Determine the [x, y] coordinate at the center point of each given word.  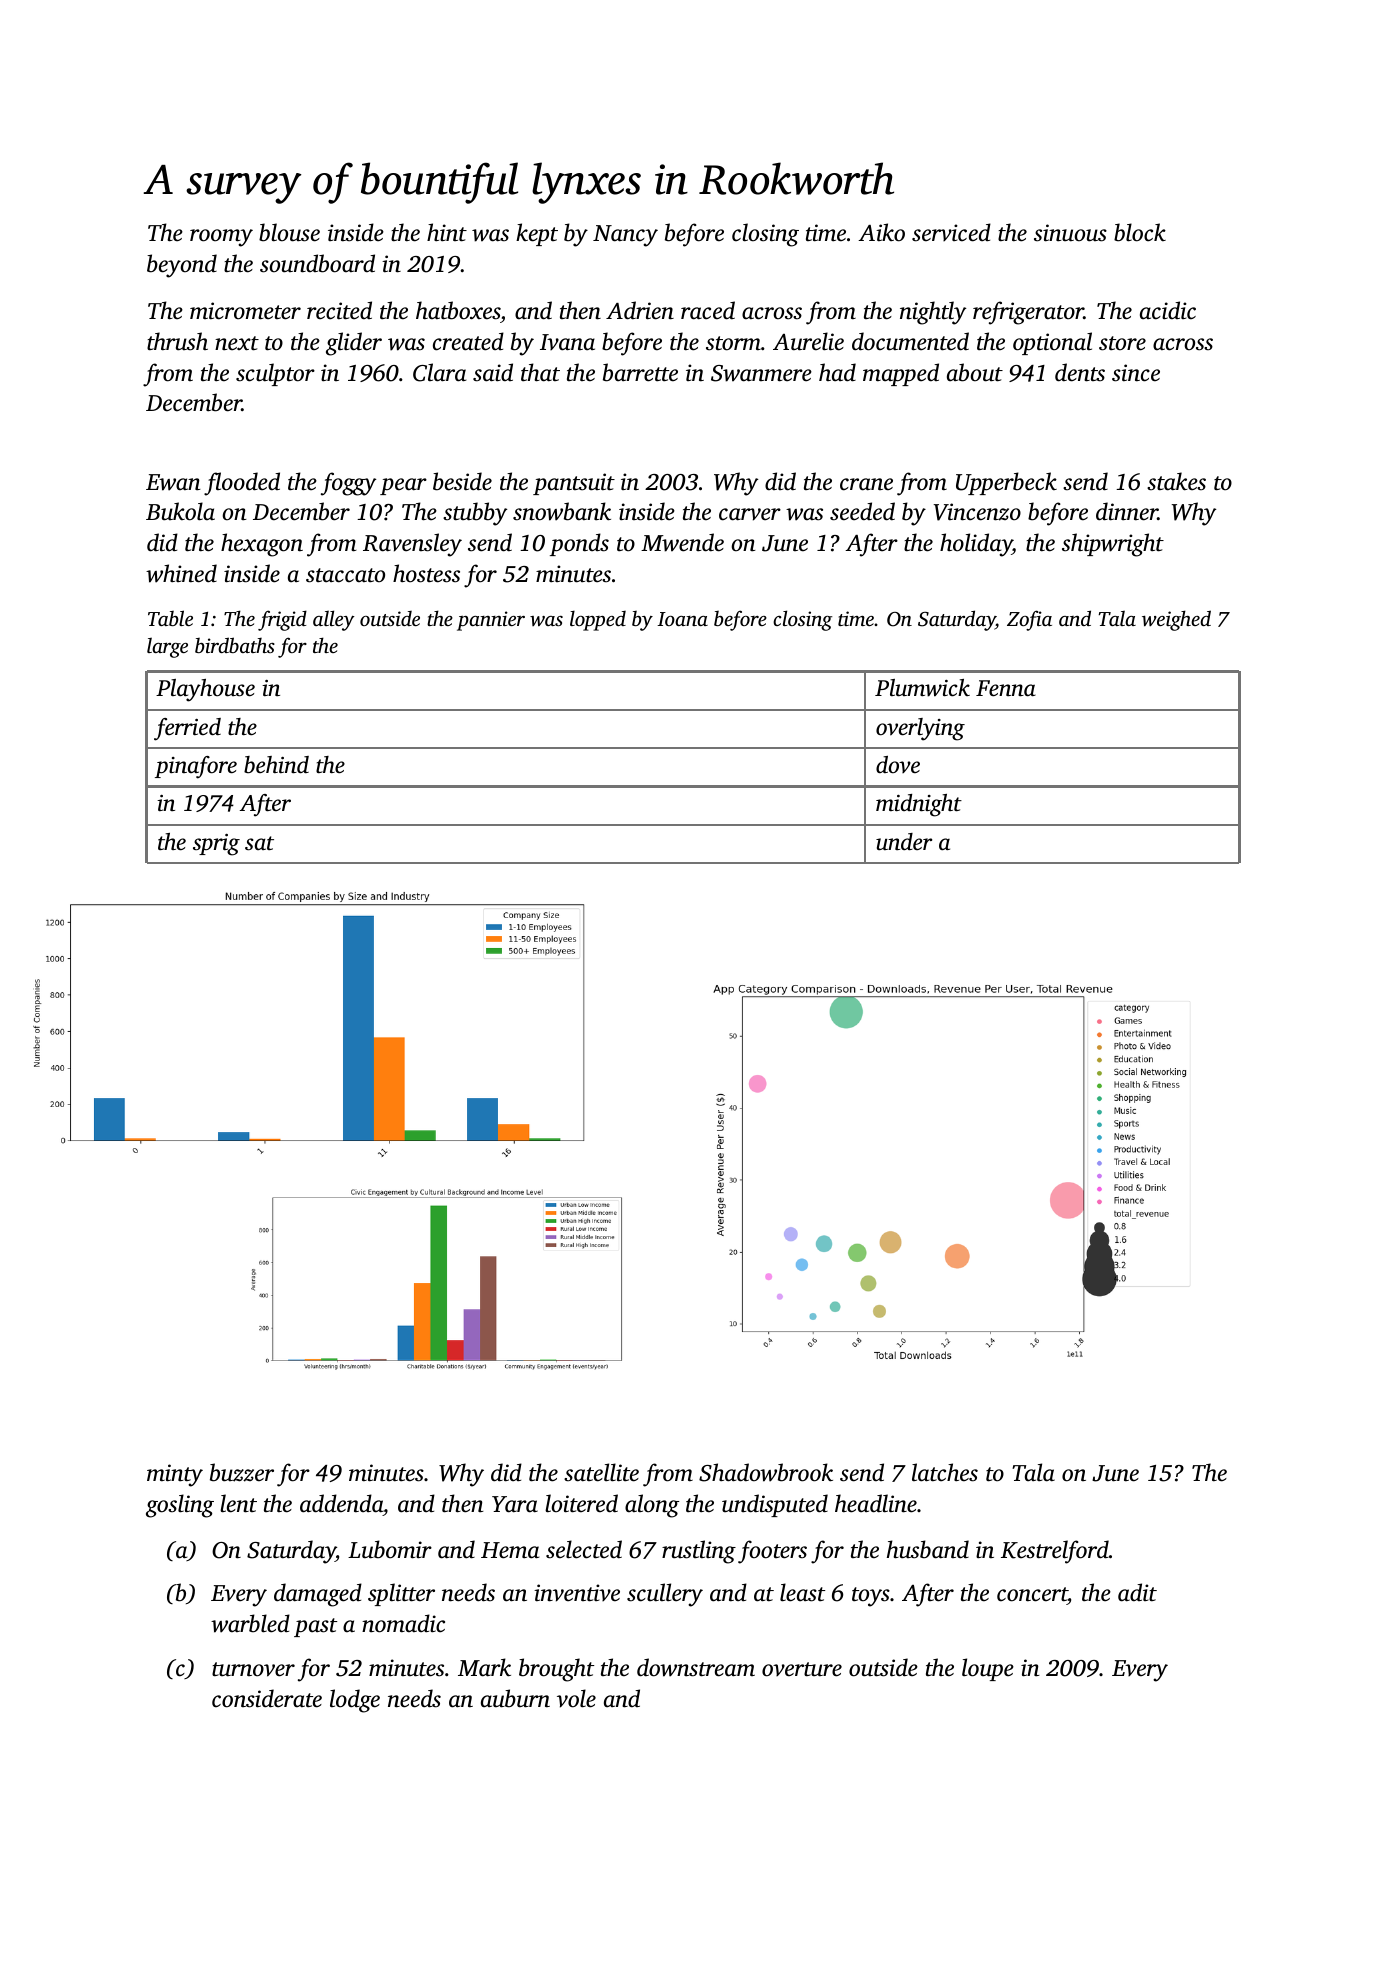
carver [750, 514]
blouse [289, 232]
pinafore [196, 767]
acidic [1168, 310]
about [975, 372]
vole [576, 1698]
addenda [341, 1503]
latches [945, 1472]
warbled [250, 1623]
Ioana [682, 619]
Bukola [180, 511]
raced [708, 310]
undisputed [775, 1505]
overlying [920, 729]
